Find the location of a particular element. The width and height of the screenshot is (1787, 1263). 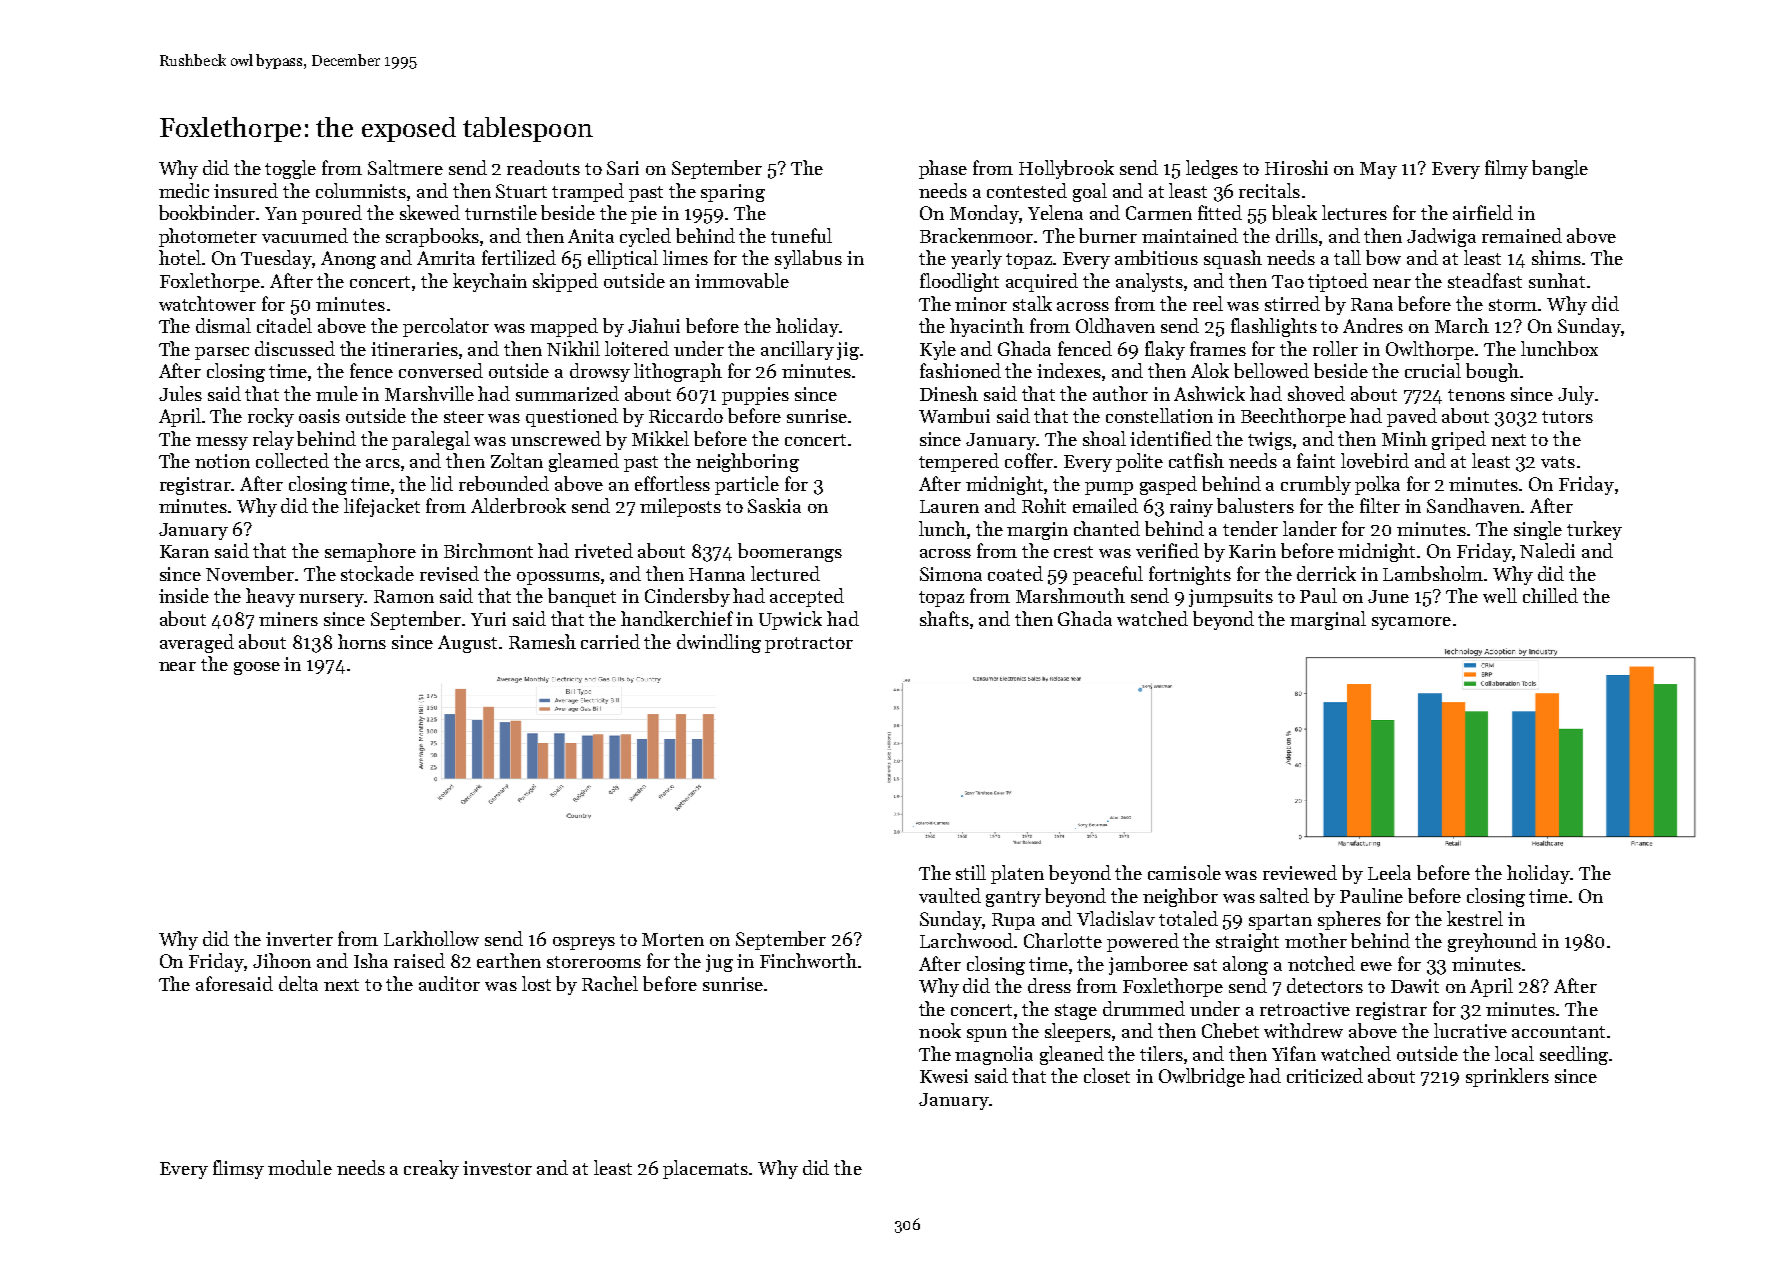

salted is located at coordinates (1284, 895).
